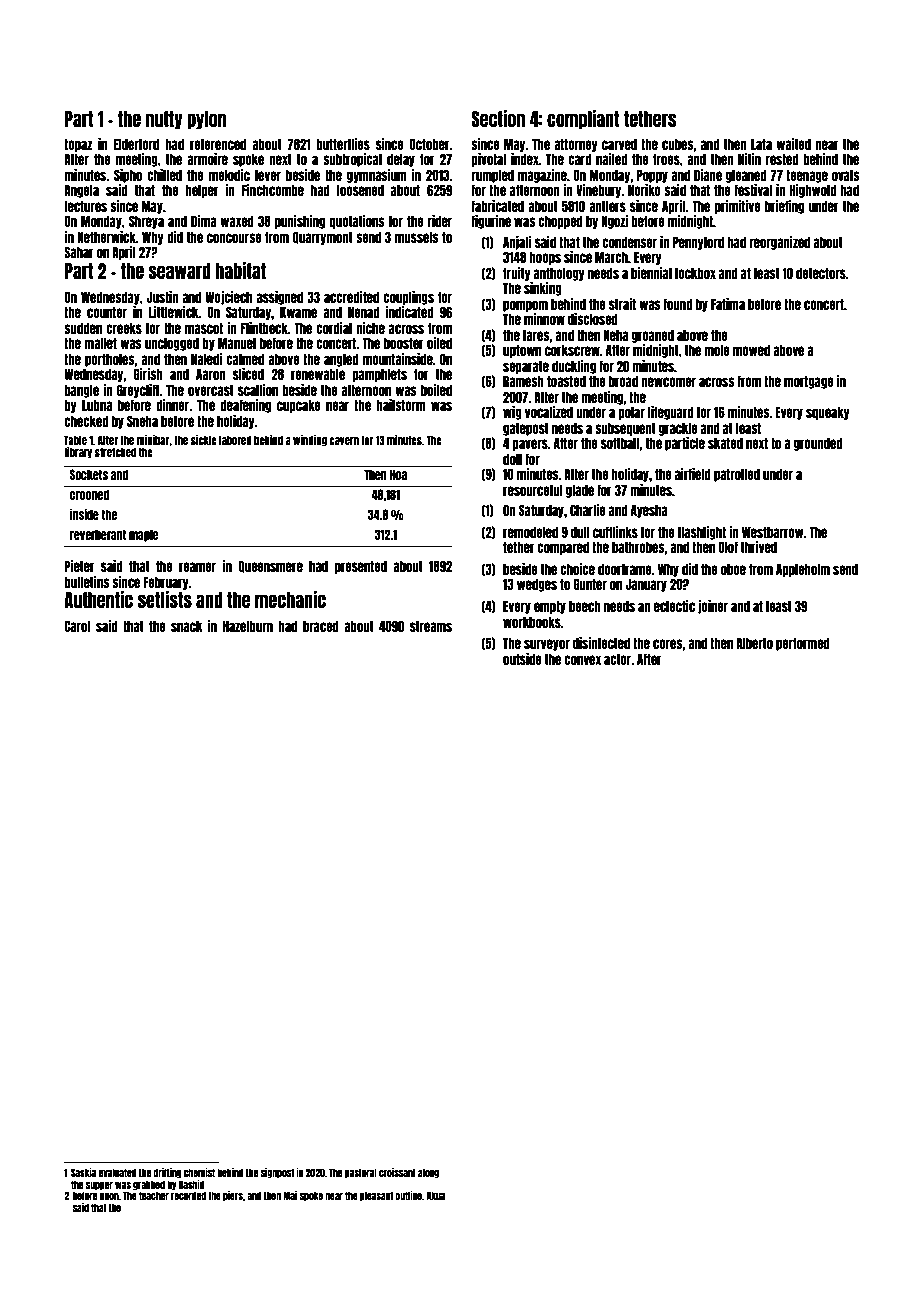  What do you see at coordinates (417, 237) in the screenshot?
I see `mussels` at bounding box center [417, 237].
